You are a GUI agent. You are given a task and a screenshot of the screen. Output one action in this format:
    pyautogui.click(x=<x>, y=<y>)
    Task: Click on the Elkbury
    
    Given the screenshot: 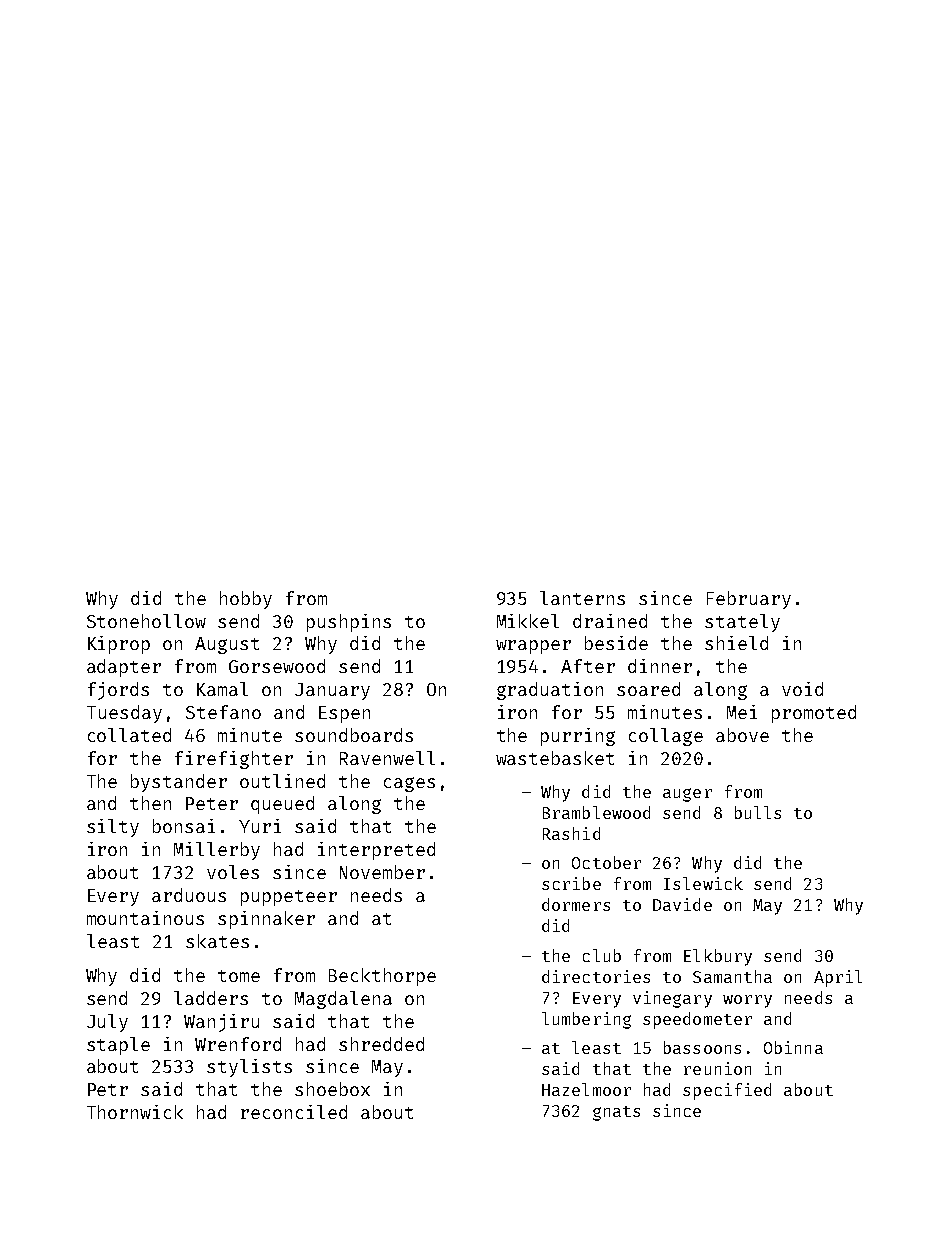 What is the action you would take?
    pyautogui.click(x=718, y=957)
